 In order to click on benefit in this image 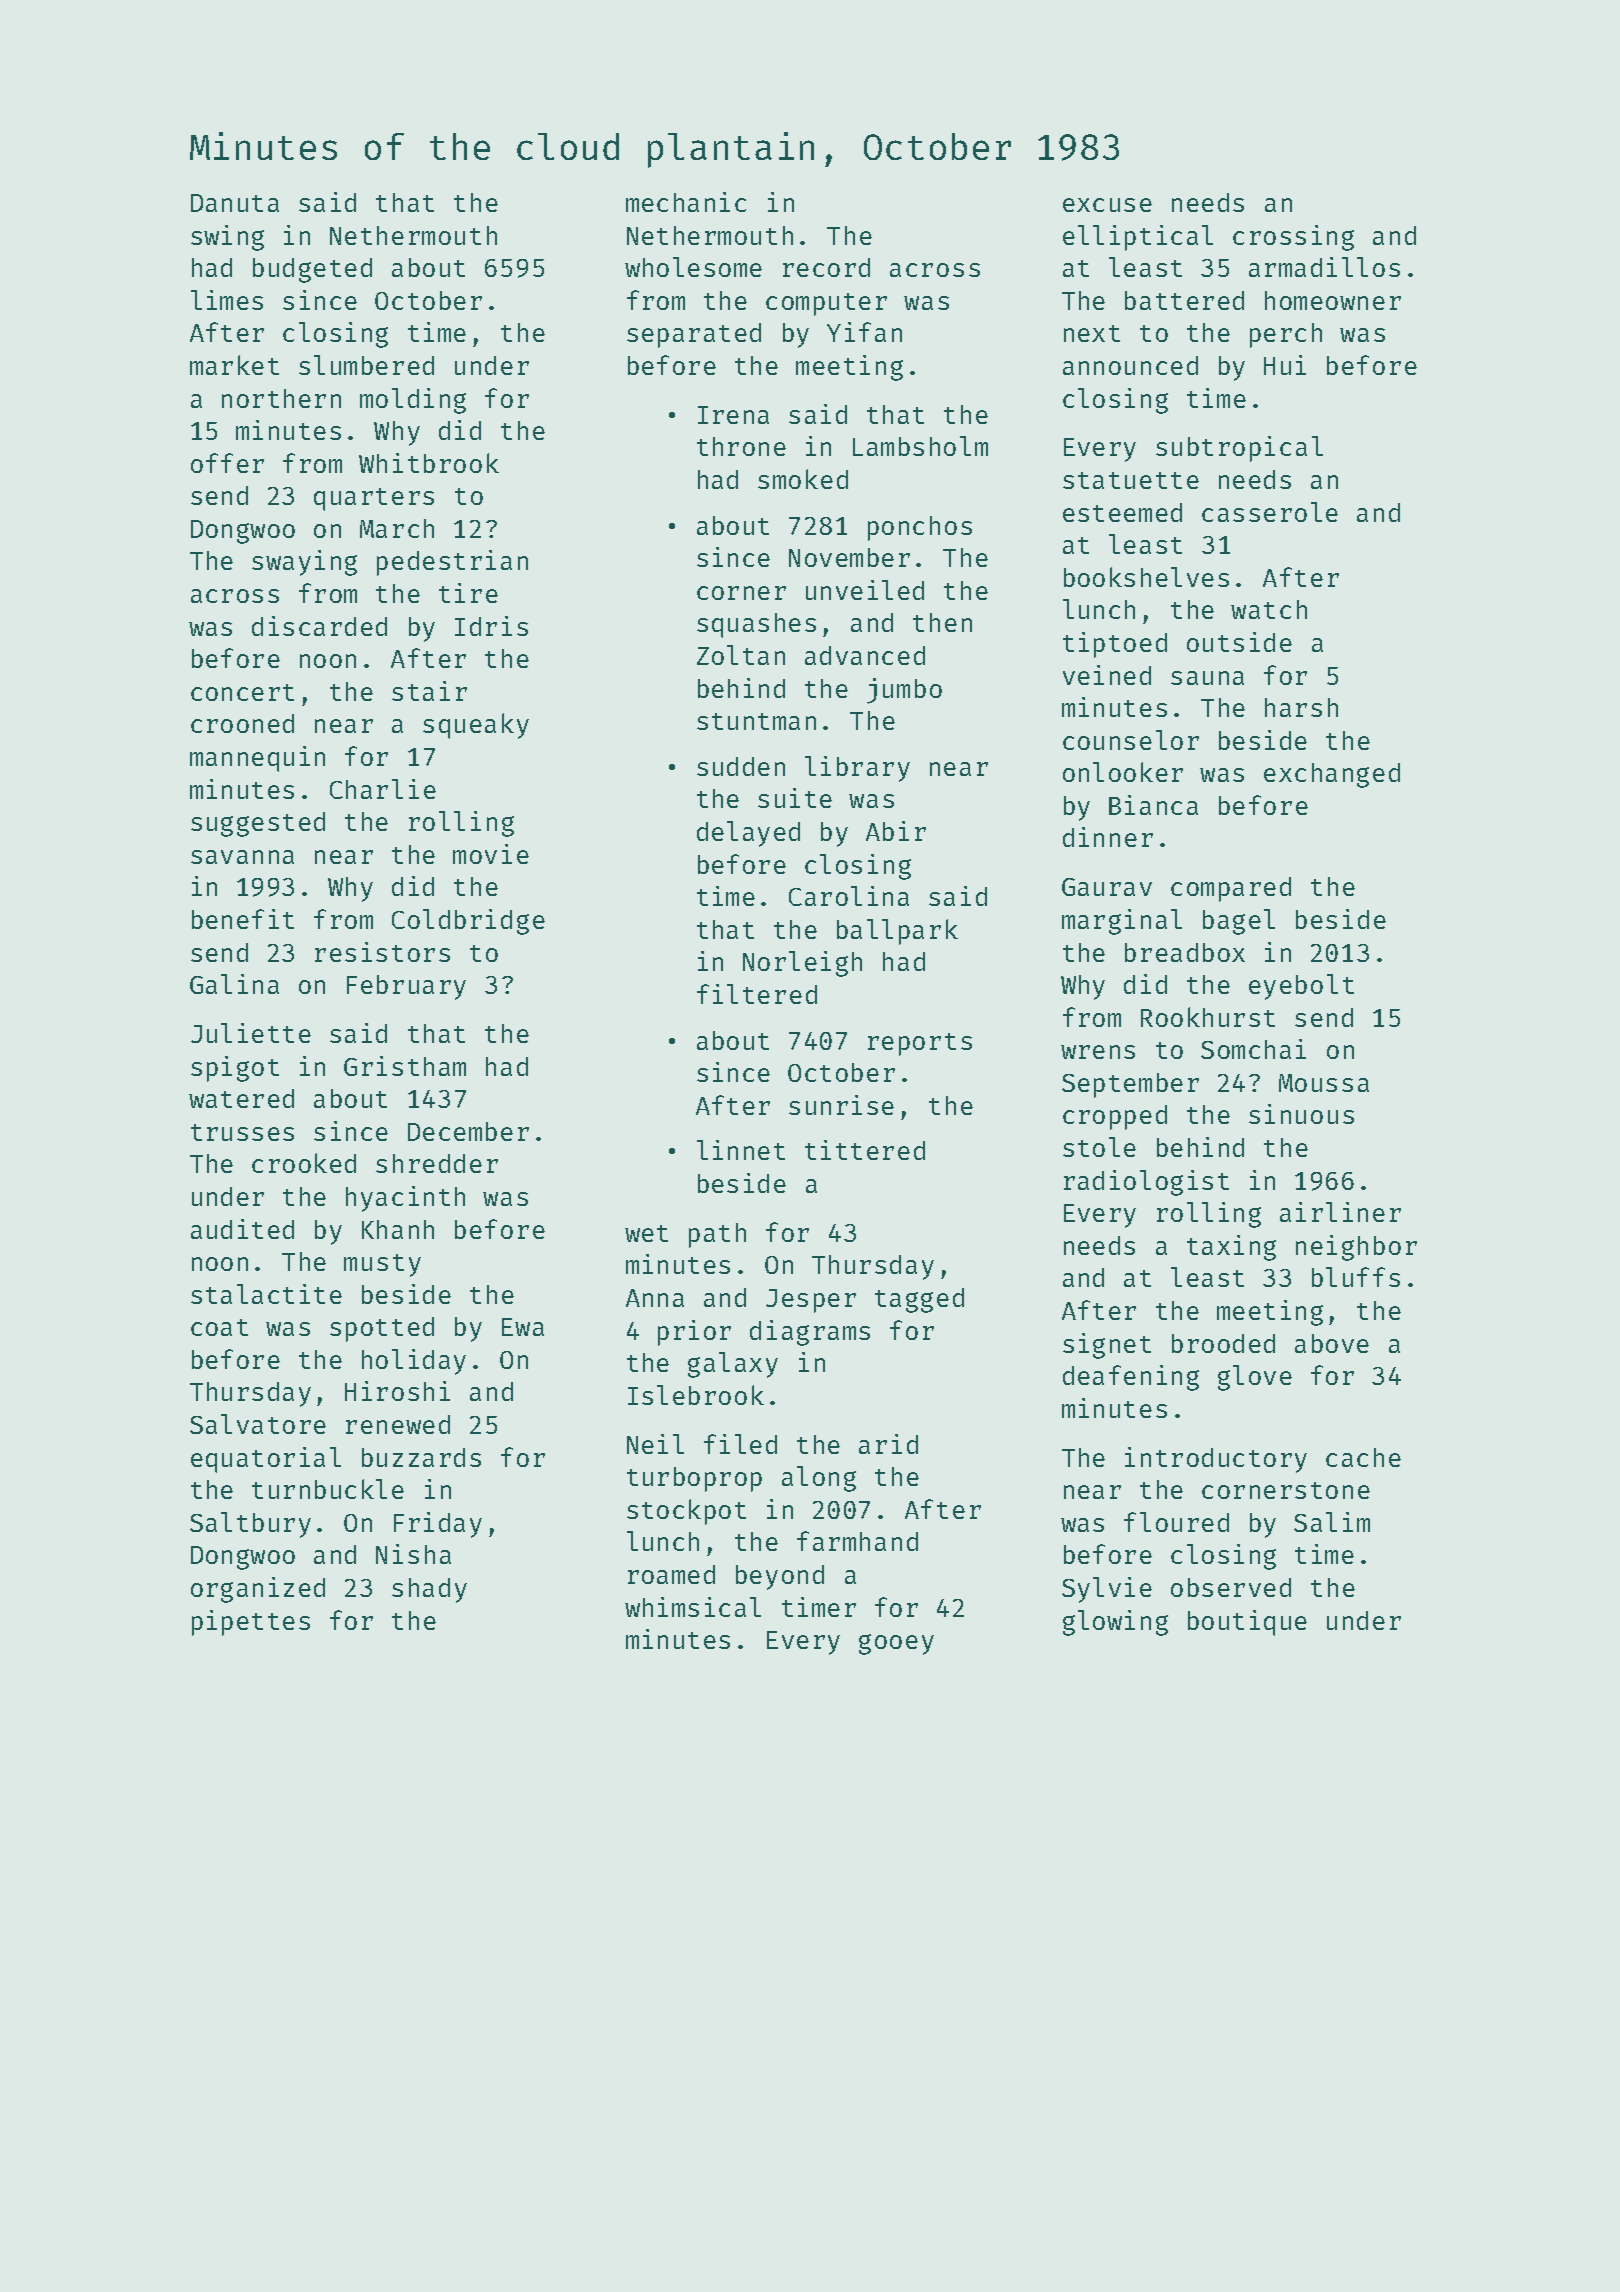, I will do `click(243, 919)`.
